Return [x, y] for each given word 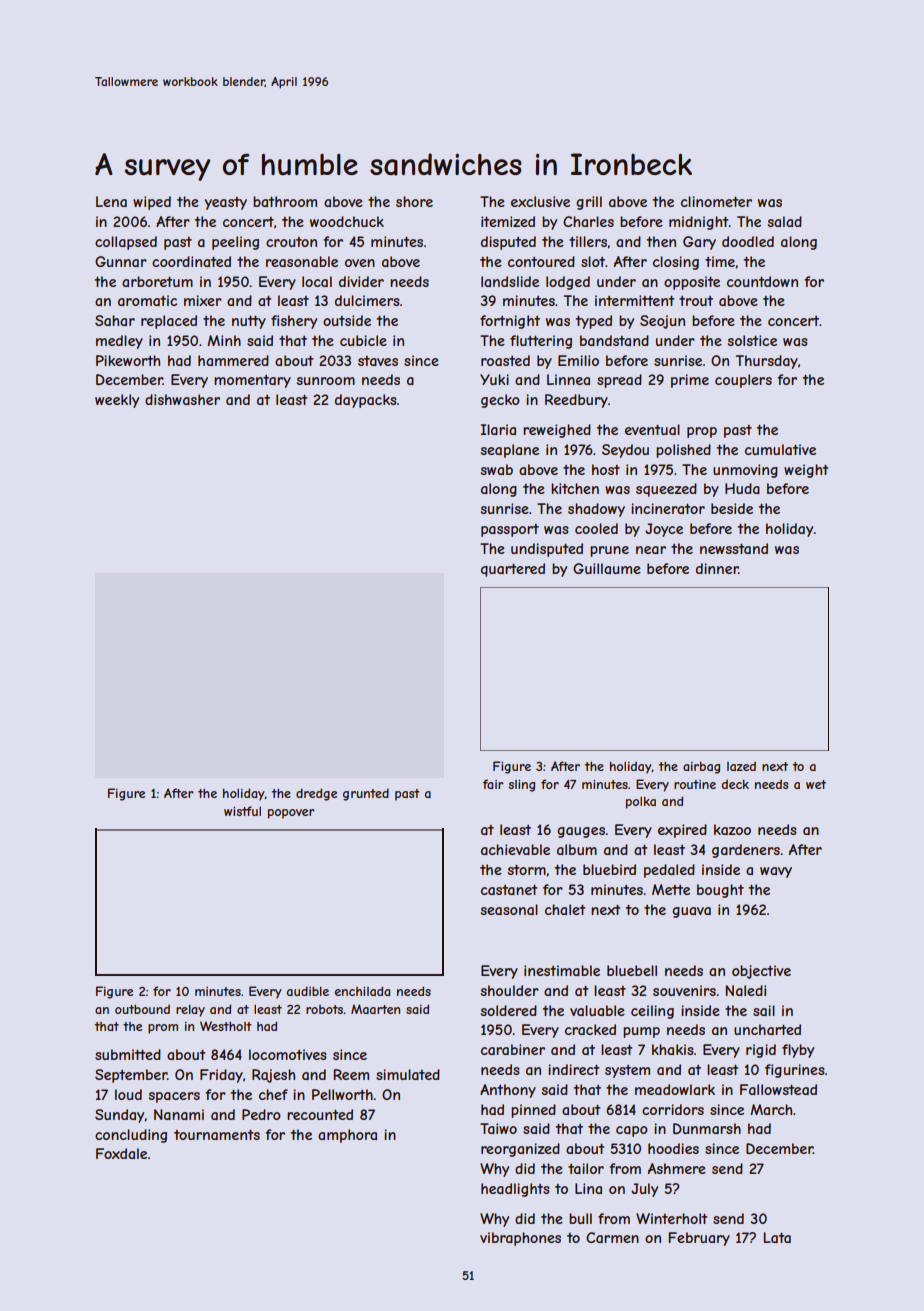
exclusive [540, 201]
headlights [515, 1190]
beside [732, 508]
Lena [111, 201]
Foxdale [121, 1153]
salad [785, 221]
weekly [117, 401]
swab [497, 469]
